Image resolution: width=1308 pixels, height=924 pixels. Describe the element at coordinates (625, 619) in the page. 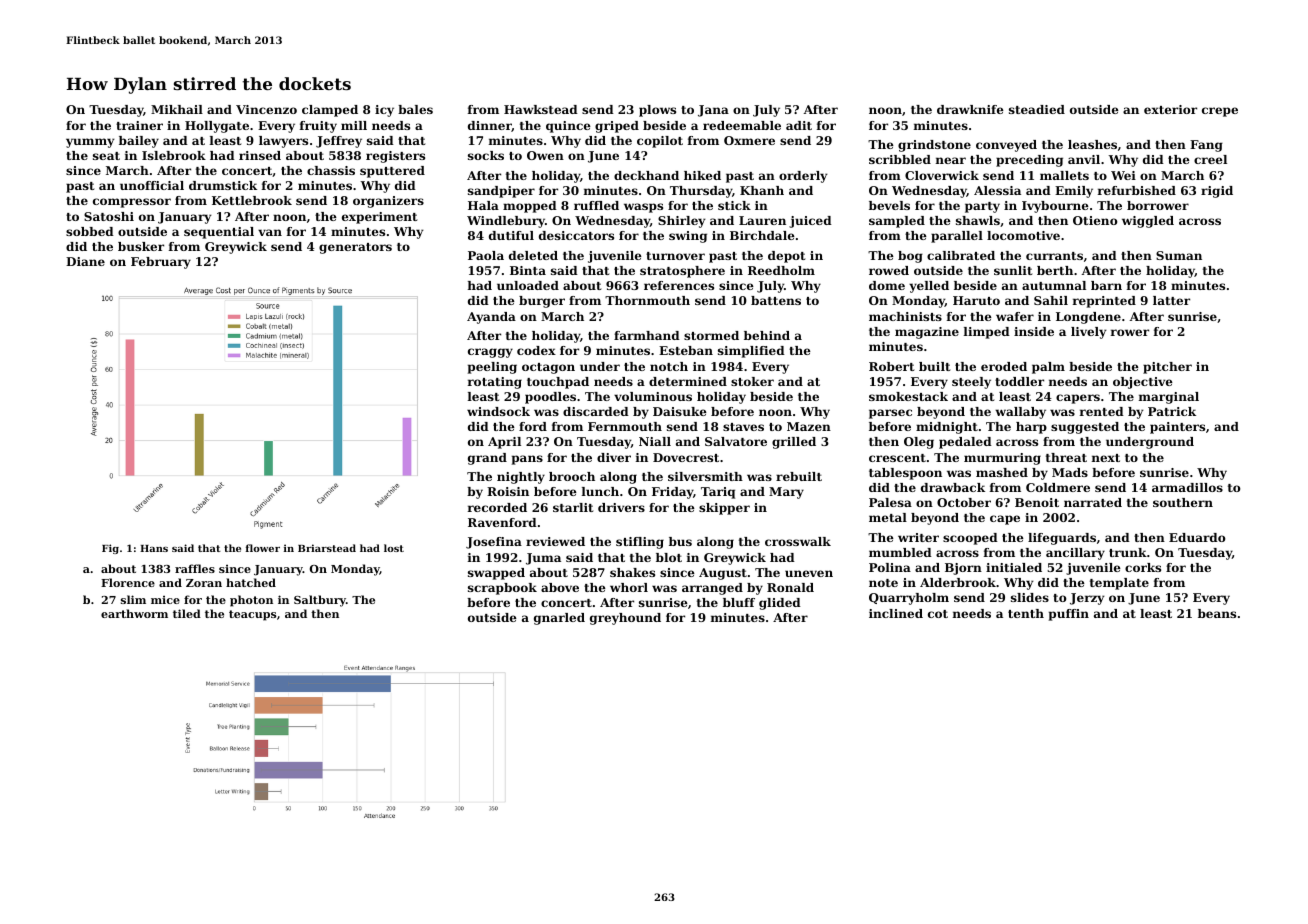

I see `greyhound` at that location.
